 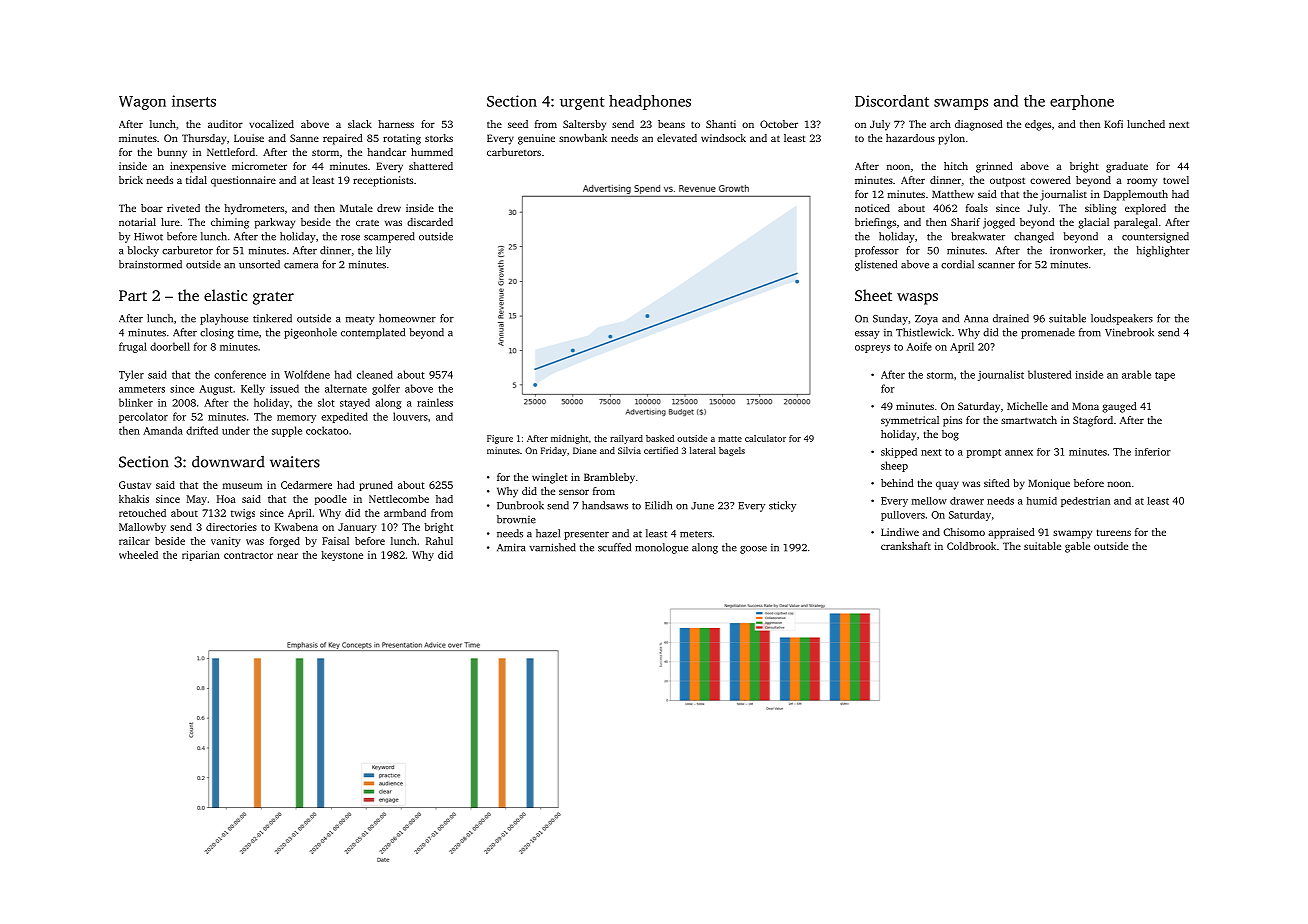 I want to click on golfer, so click(x=386, y=389).
